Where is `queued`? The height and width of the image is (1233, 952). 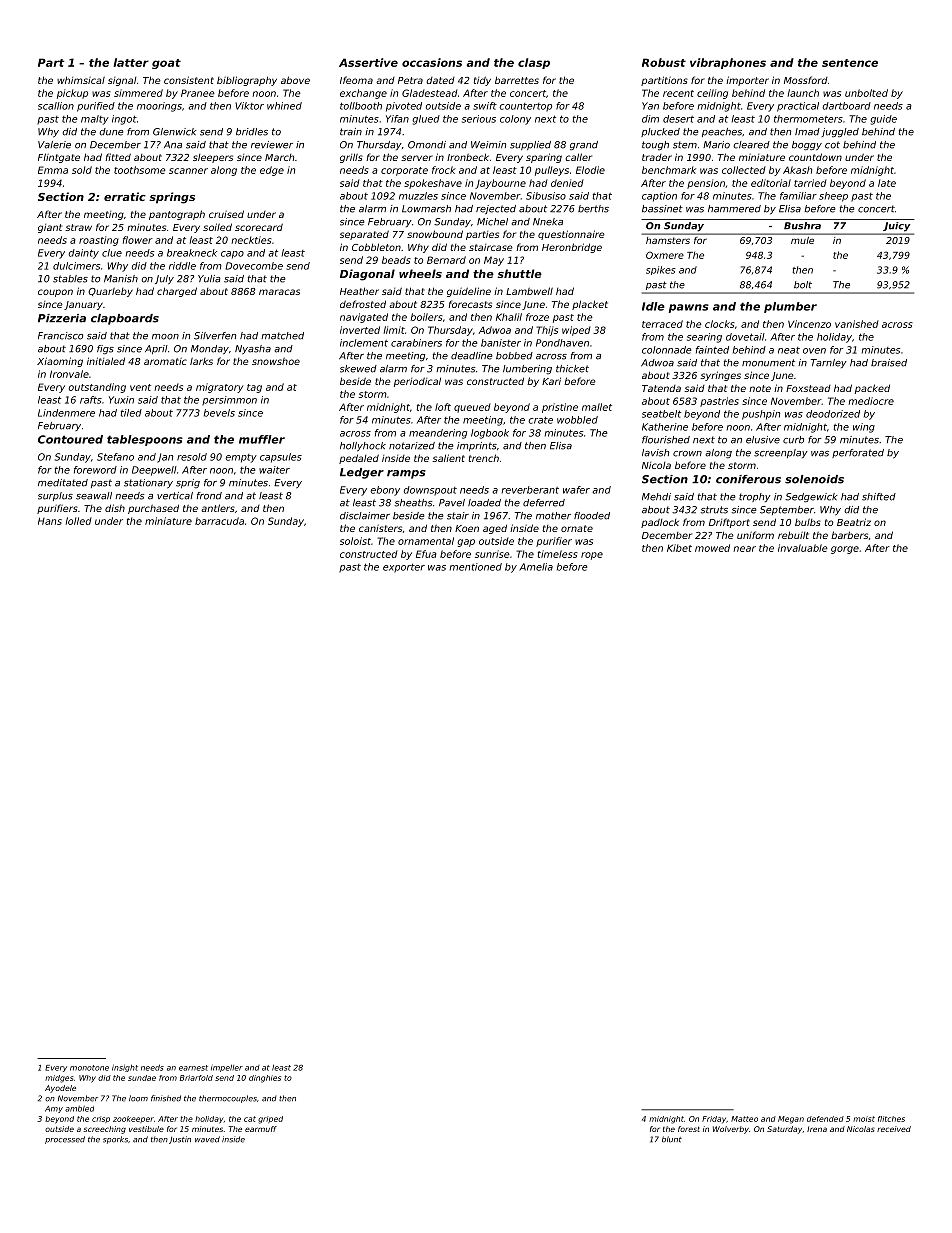
queued is located at coordinates (472, 408).
